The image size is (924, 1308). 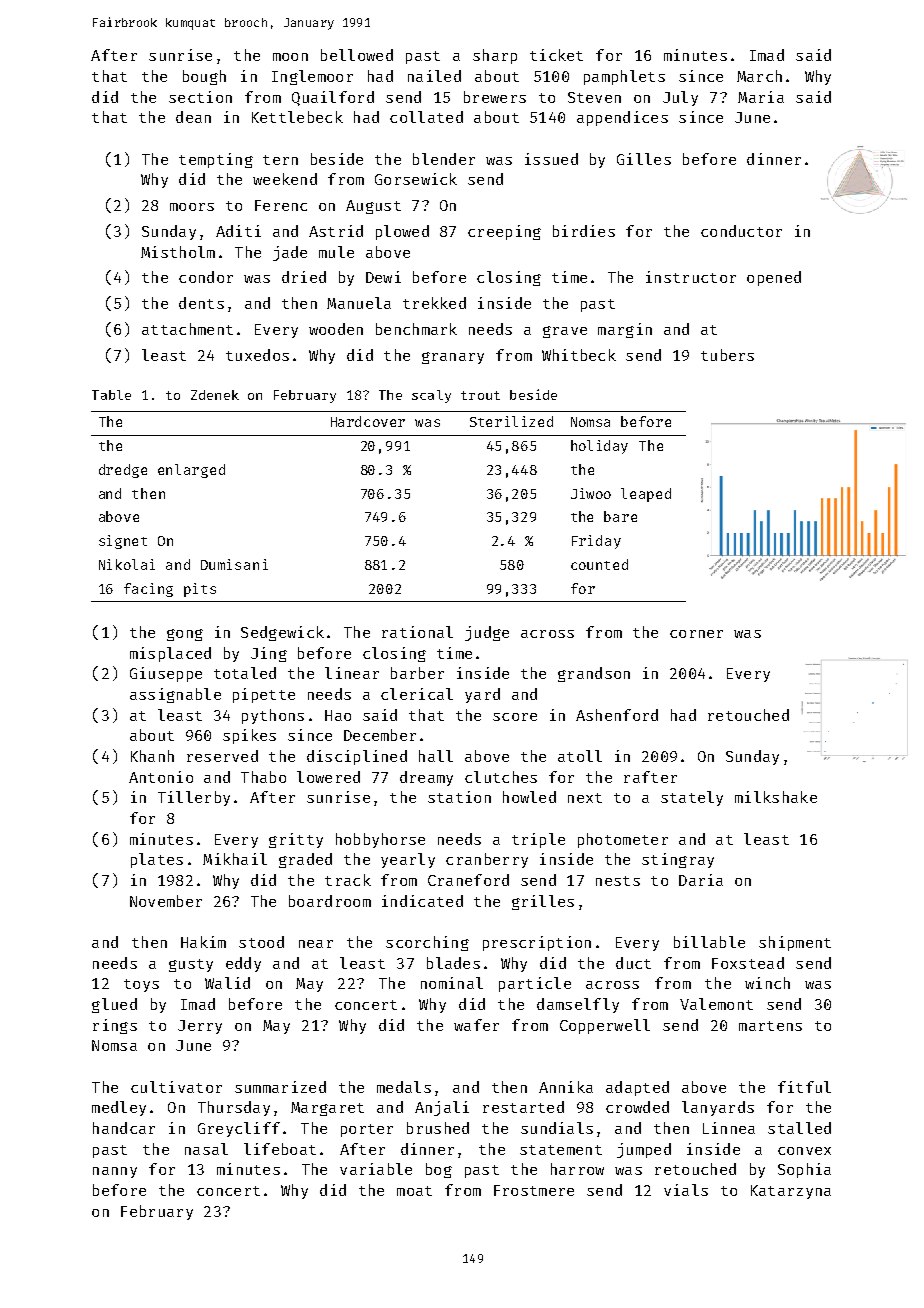 What do you see at coordinates (511, 421) in the image?
I see `Sterilized` at bounding box center [511, 421].
